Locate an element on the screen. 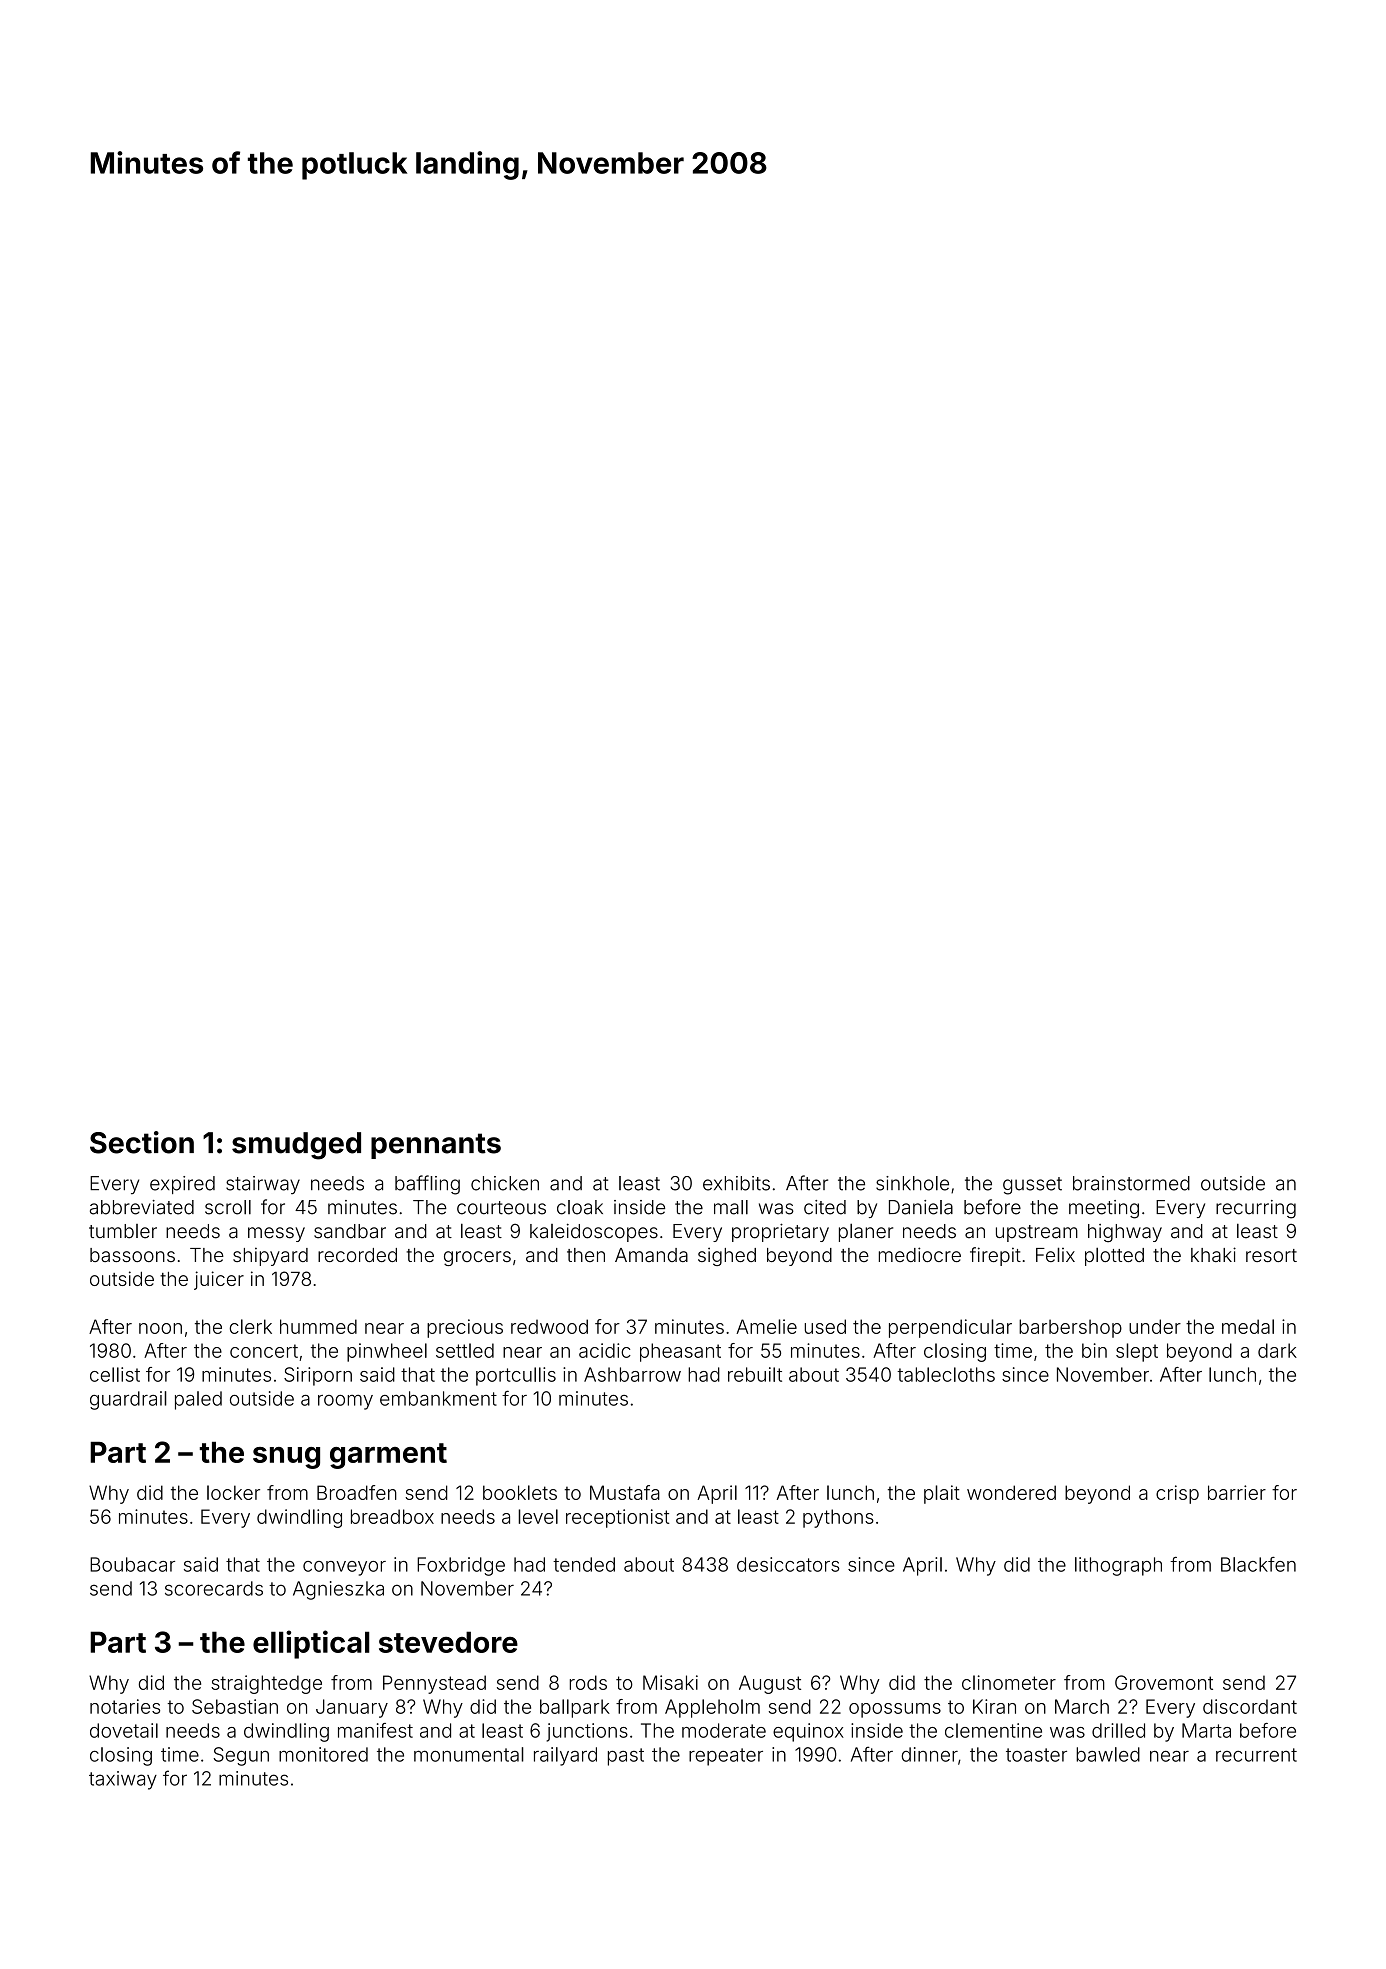 The width and height of the screenshot is (1386, 1969). pennants is located at coordinates (436, 1146).
